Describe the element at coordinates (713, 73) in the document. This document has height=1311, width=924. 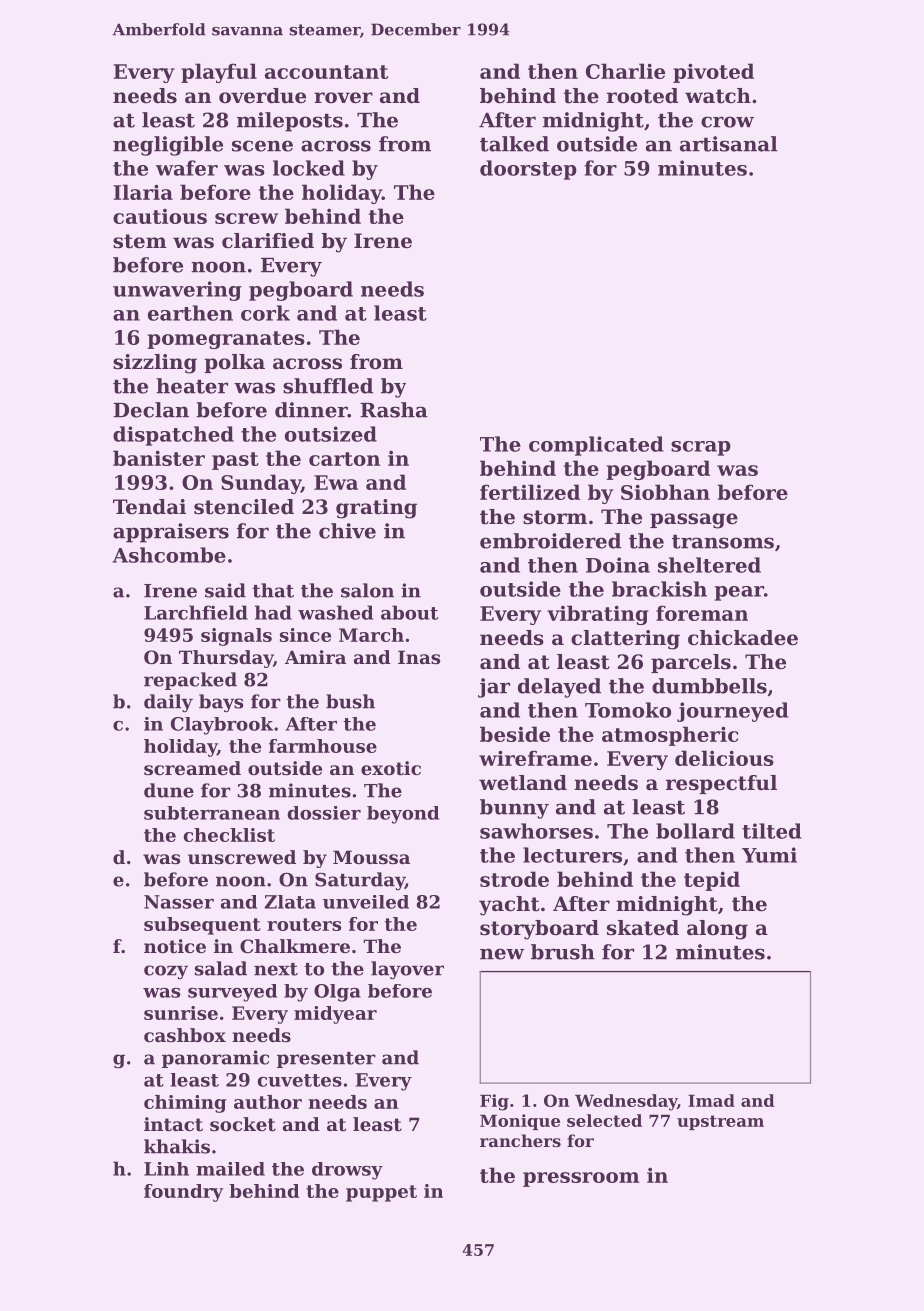
I see `pivoted` at that location.
